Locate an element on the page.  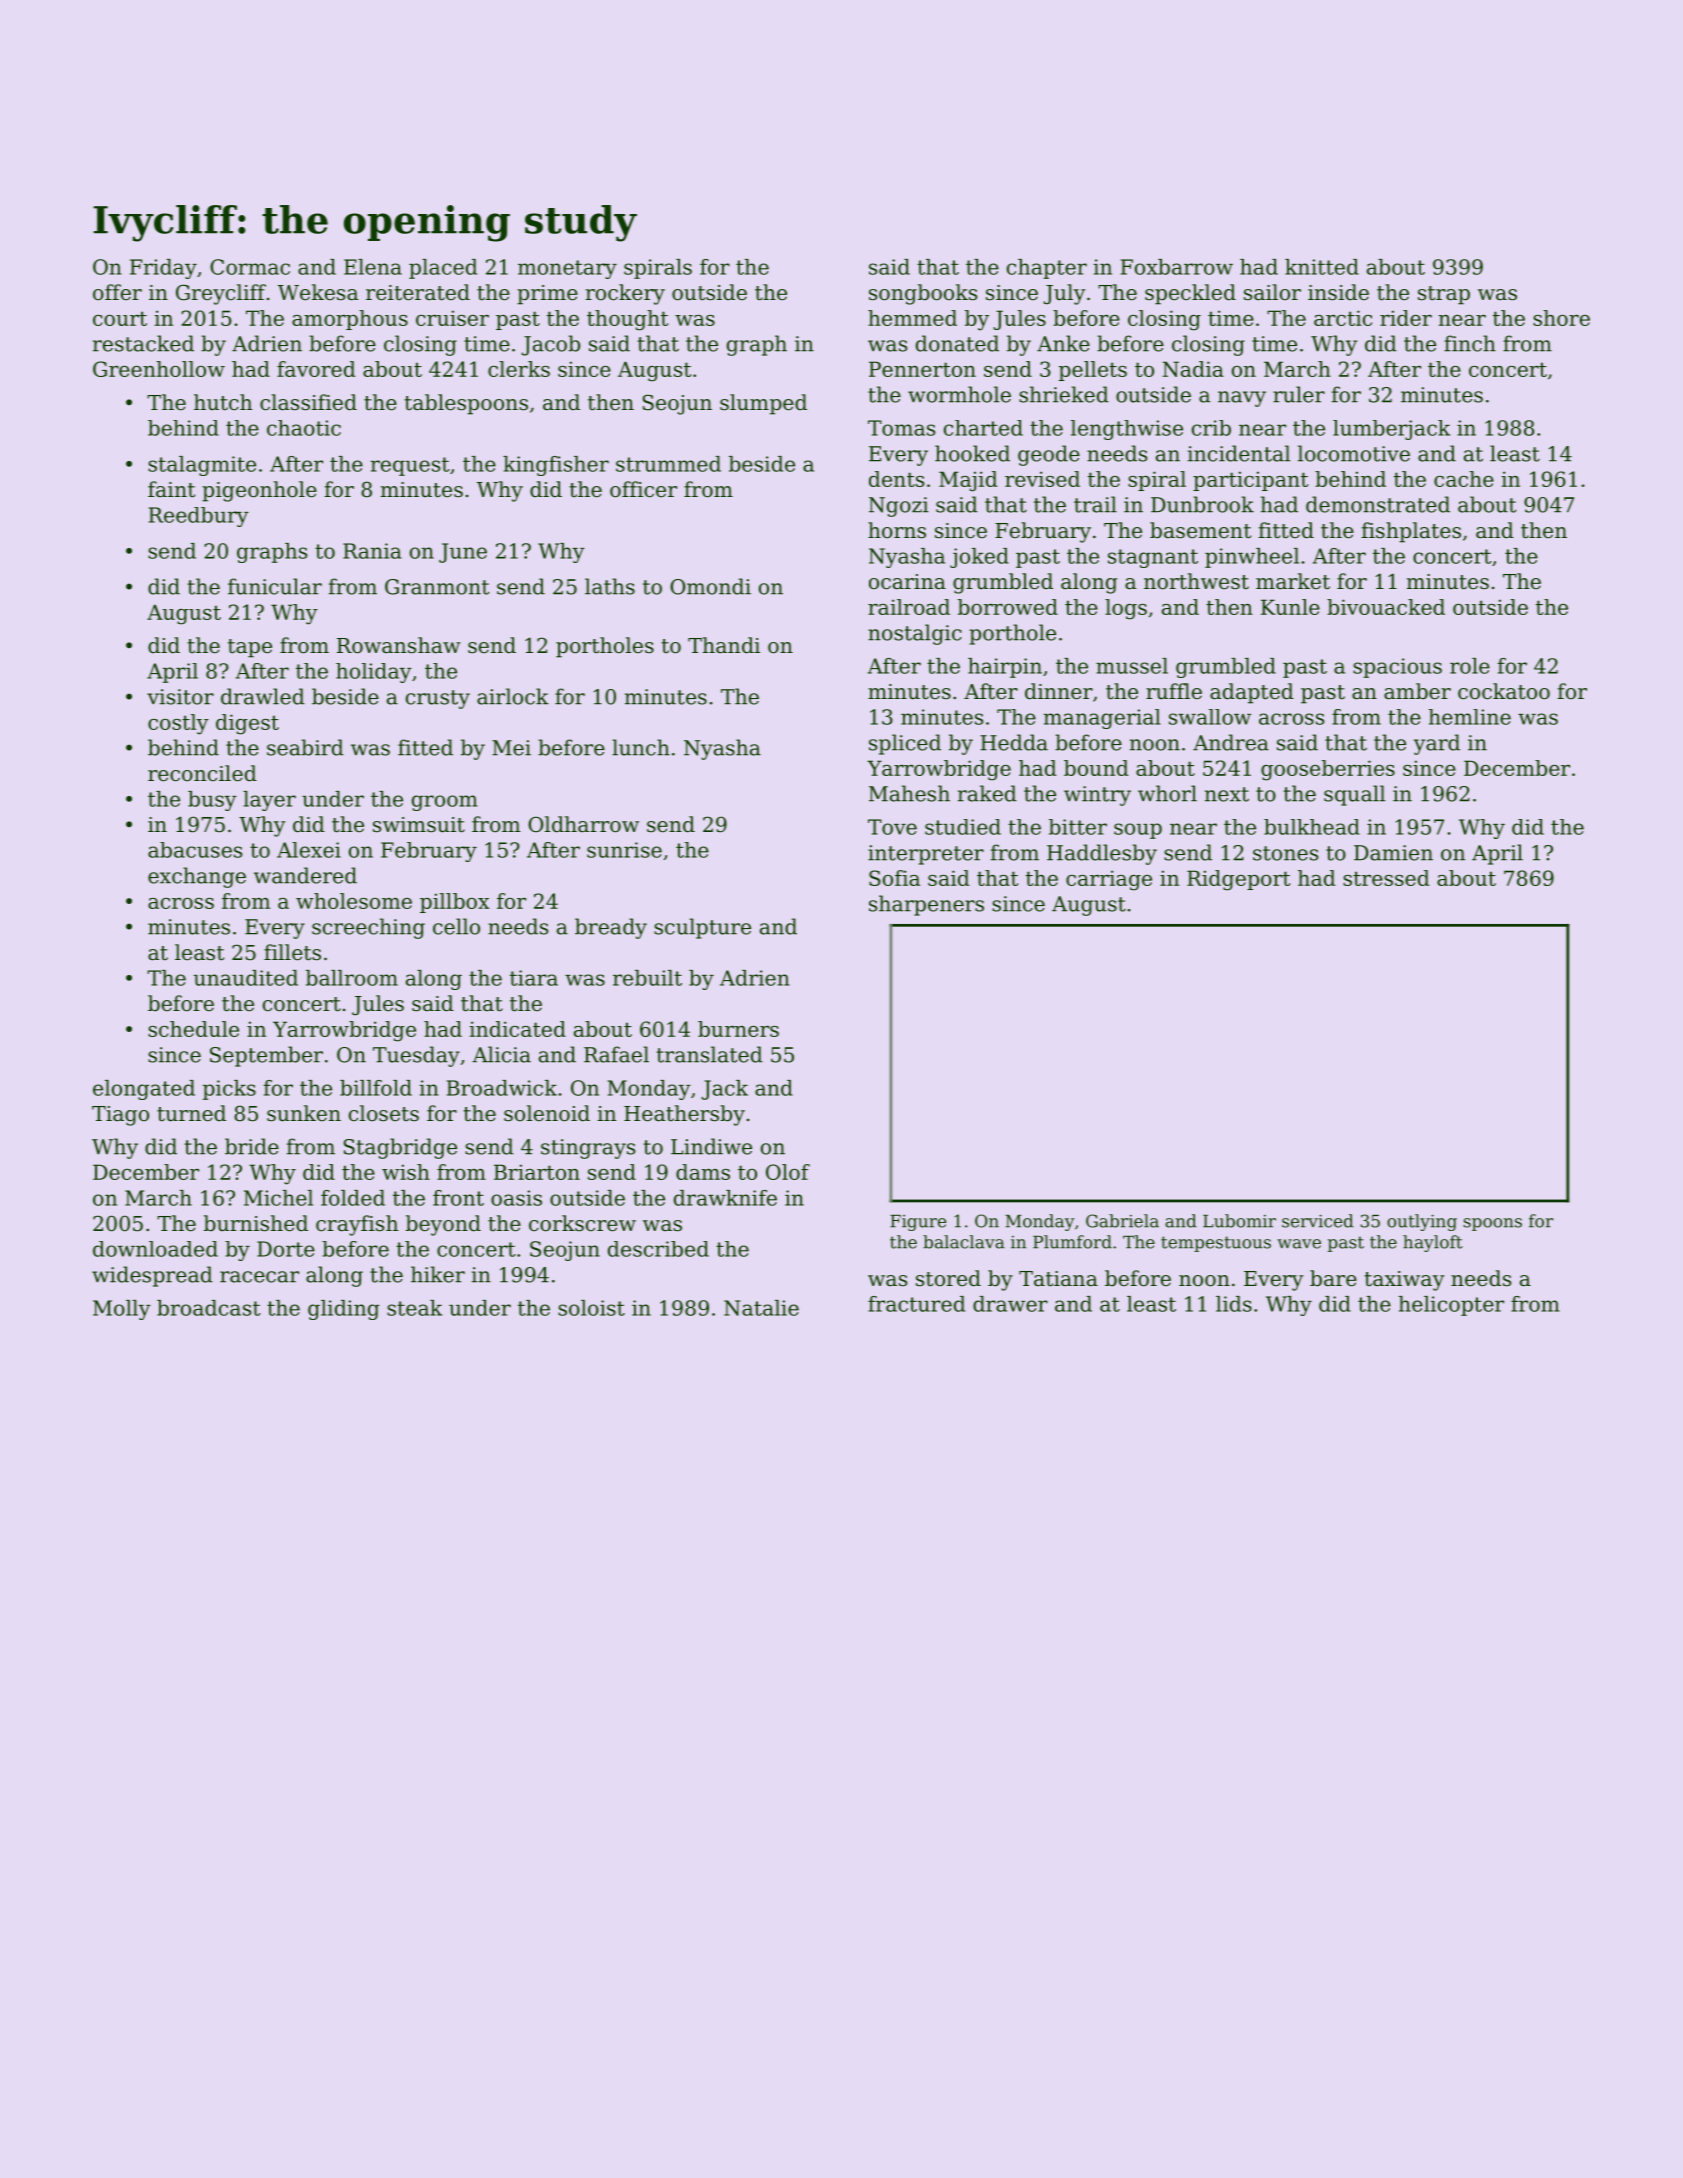
chapter is located at coordinates (1047, 269).
